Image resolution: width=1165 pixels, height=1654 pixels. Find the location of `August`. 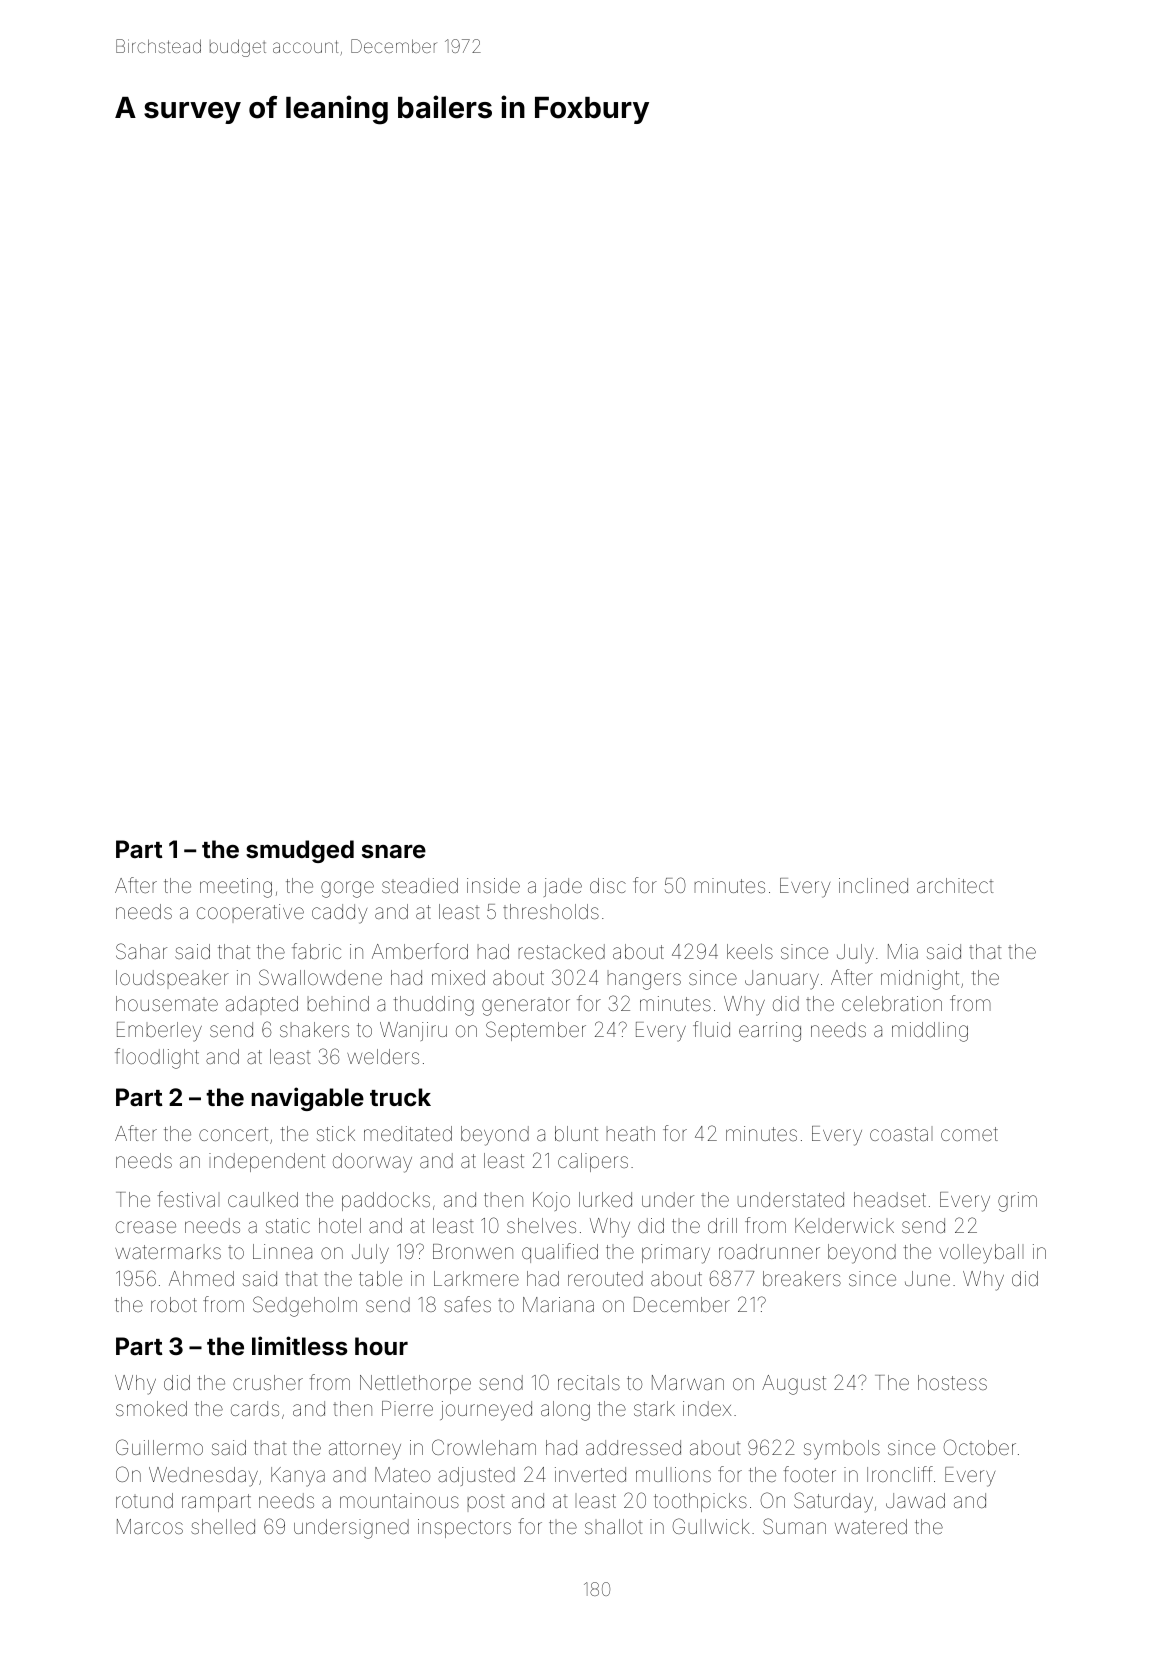

August is located at coordinates (794, 1385).
